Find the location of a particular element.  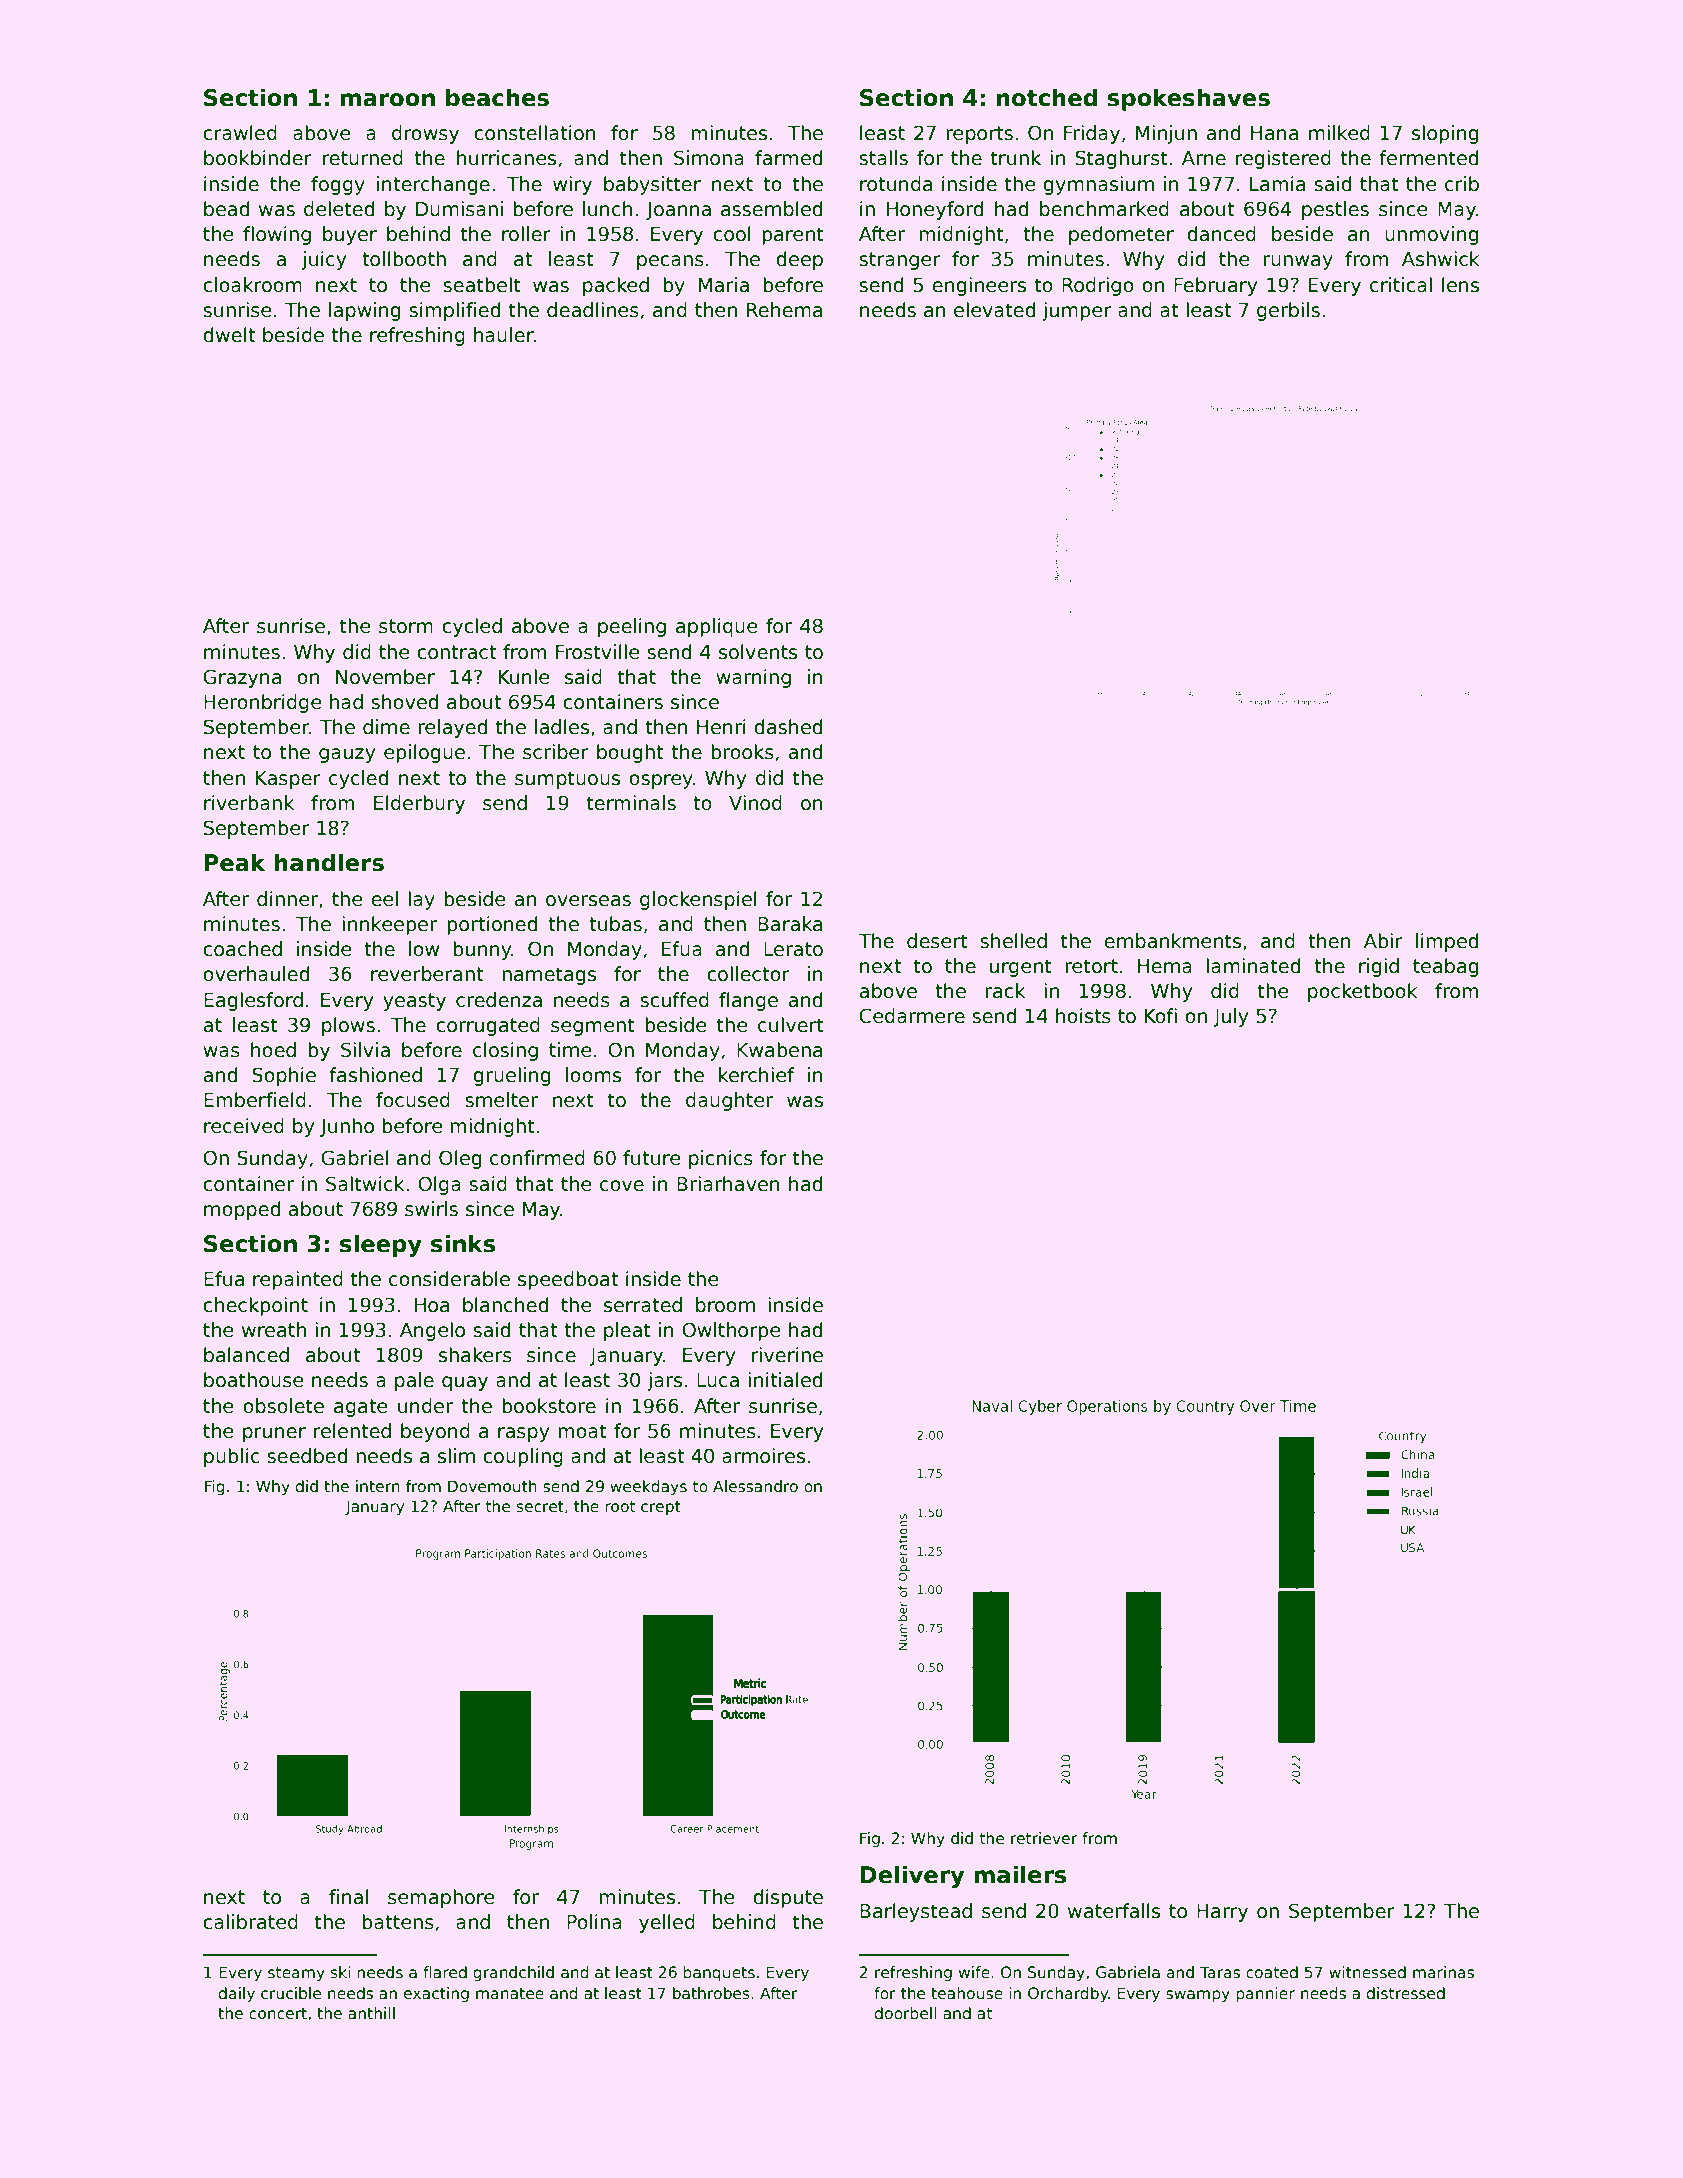

bathrobes is located at coordinates (711, 1993).
